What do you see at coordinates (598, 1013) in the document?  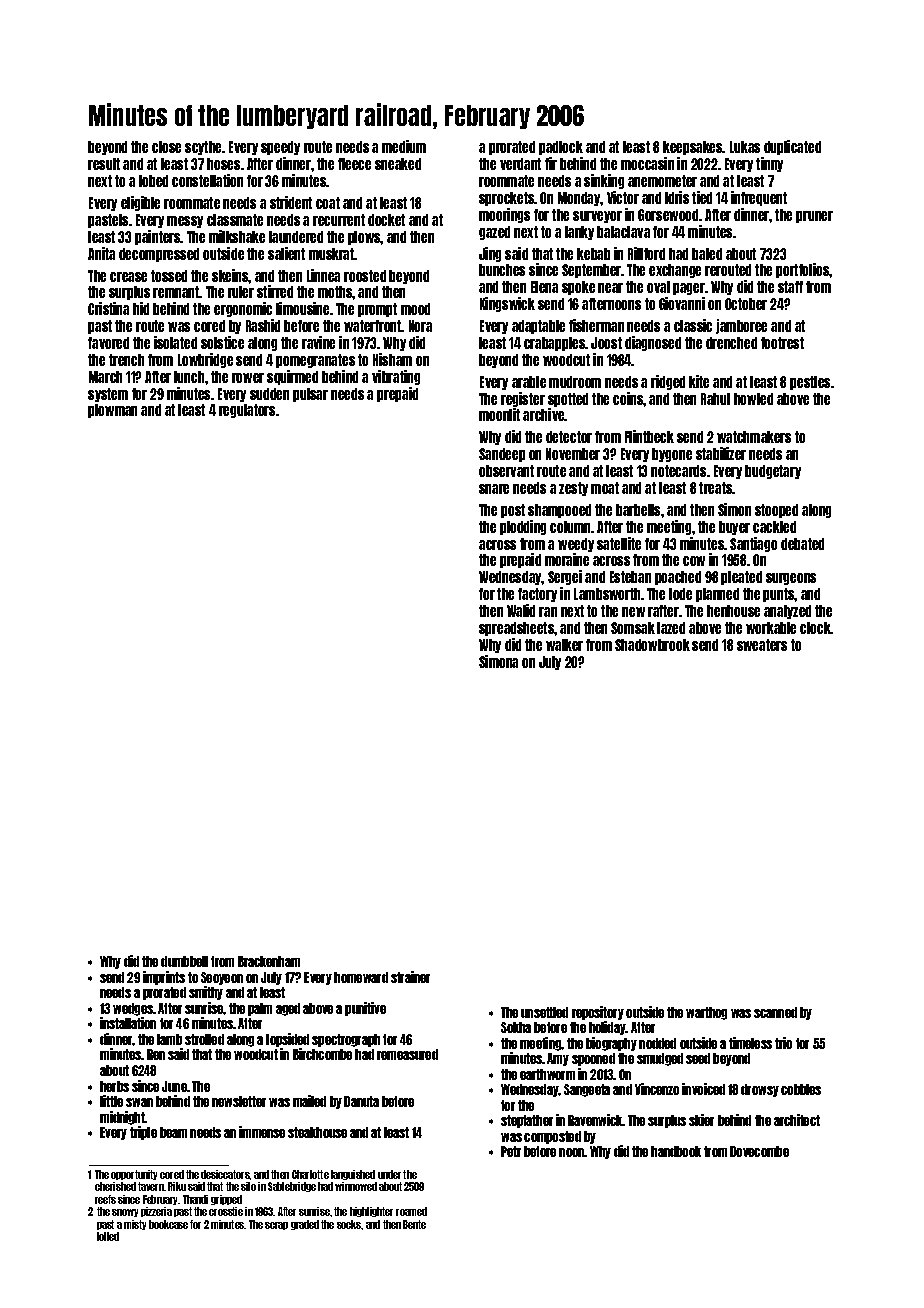 I see `repository` at bounding box center [598, 1013].
